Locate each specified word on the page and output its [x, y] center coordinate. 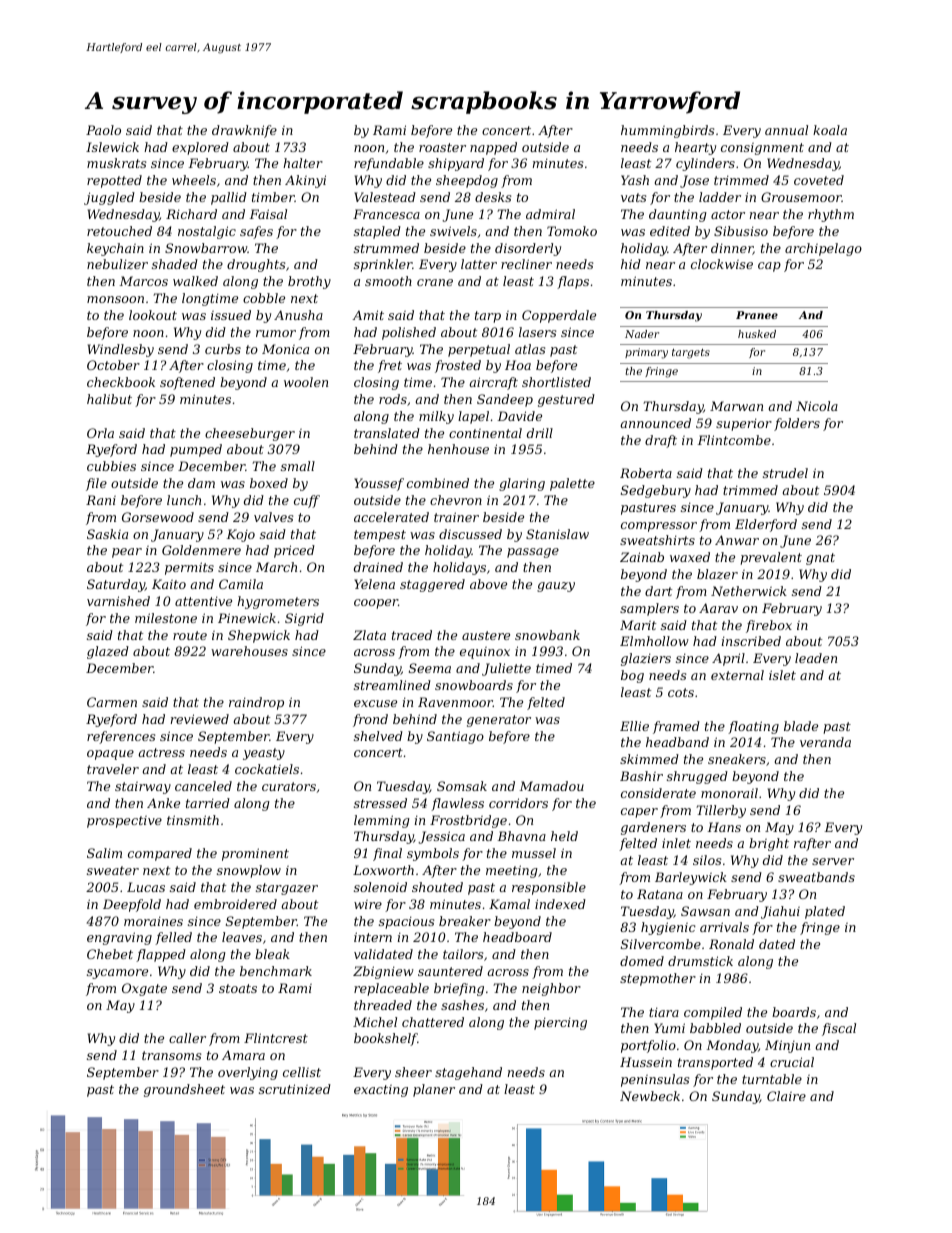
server [833, 861]
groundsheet [184, 1090]
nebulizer [117, 264]
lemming [382, 821]
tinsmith [193, 820]
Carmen [112, 702]
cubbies [111, 466]
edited [670, 231]
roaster [442, 147]
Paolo [103, 130]
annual [786, 130]
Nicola [817, 406]
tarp [488, 317]
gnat [820, 559]
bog [632, 676]
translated [387, 433]
